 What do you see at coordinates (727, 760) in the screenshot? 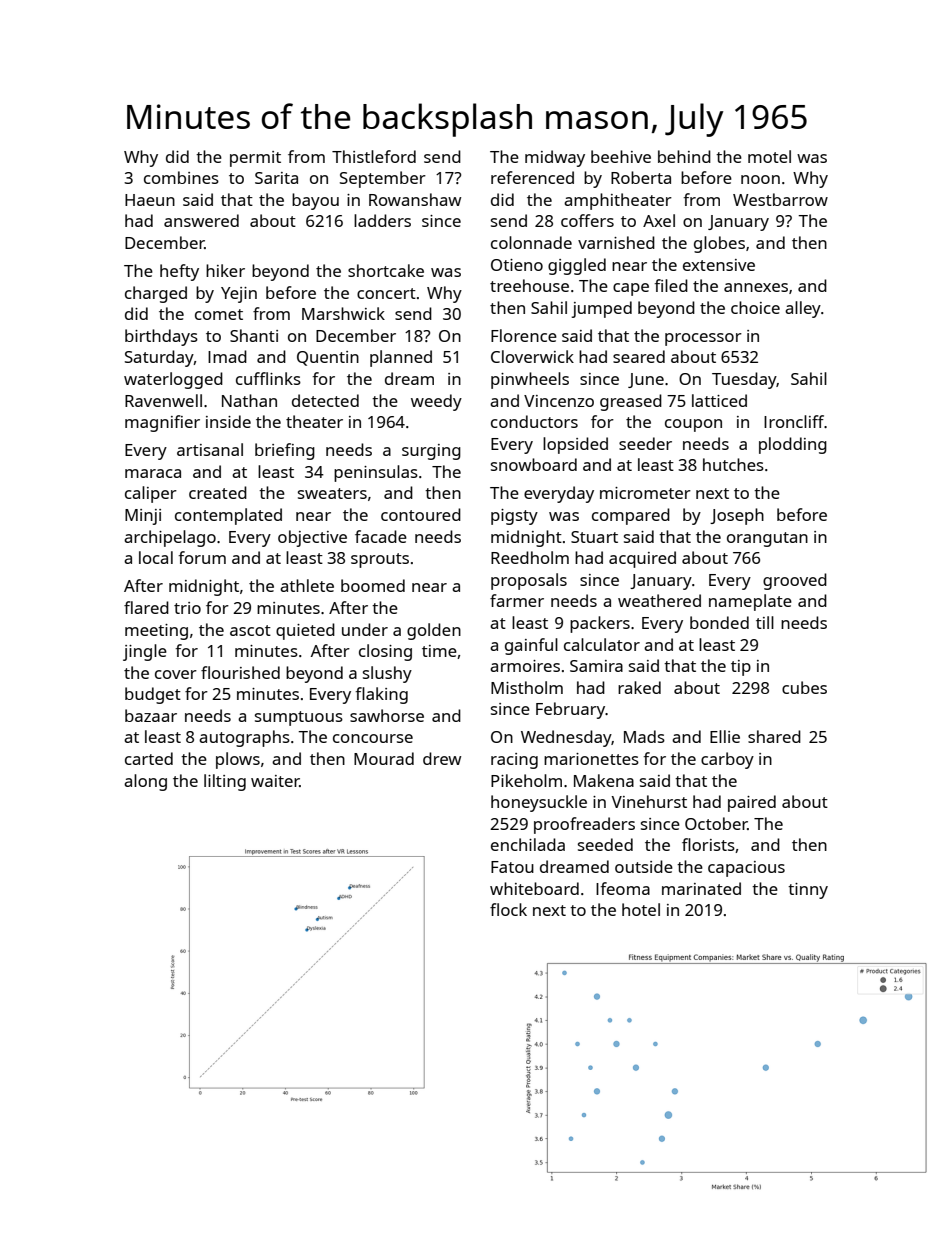
I see `carboy` at bounding box center [727, 760].
